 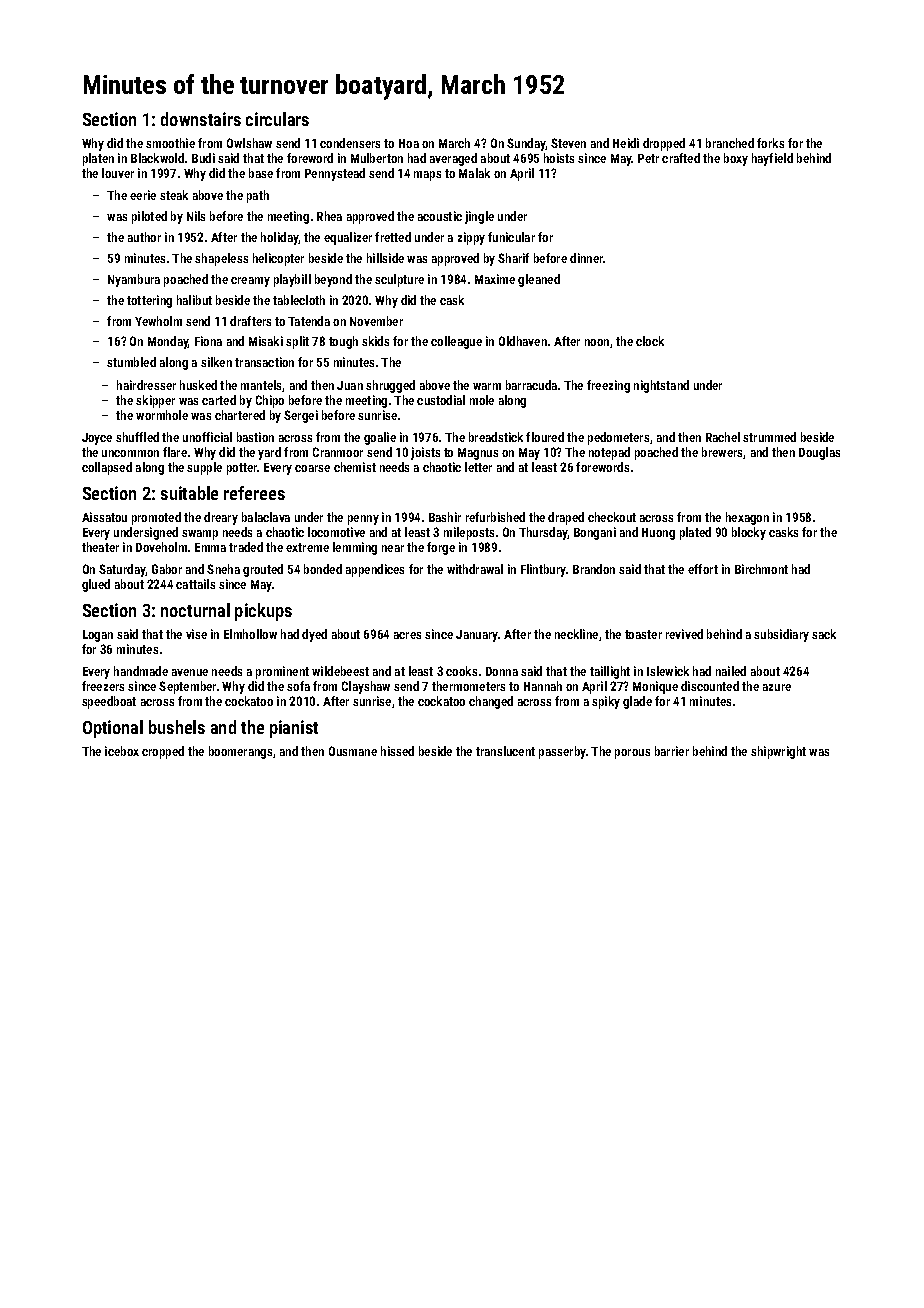 What do you see at coordinates (201, 119) in the screenshot?
I see `downstairs` at bounding box center [201, 119].
